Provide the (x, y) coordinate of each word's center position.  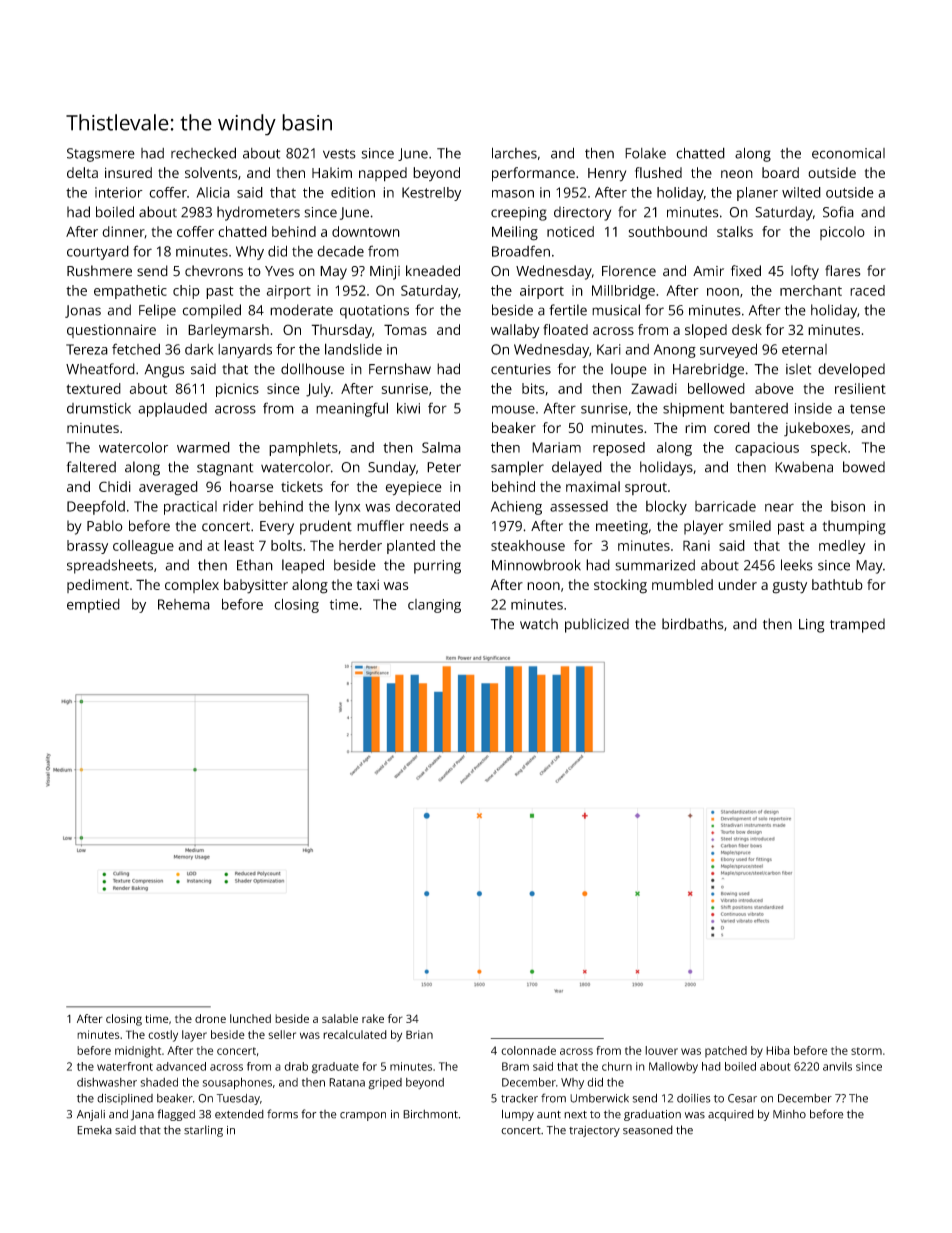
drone (210, 1018)
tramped (857, 625)
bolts (286, 545)
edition (353, 192)
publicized (597, 625)
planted (411, 547)
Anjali (91, 1115)
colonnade (528, 1050)
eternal (804, 349)
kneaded (433, 271)
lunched (250, 1018)
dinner (123, 232)
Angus (164, 371)
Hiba (778, 1050)
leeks (797, 565)
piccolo (842, 233)
